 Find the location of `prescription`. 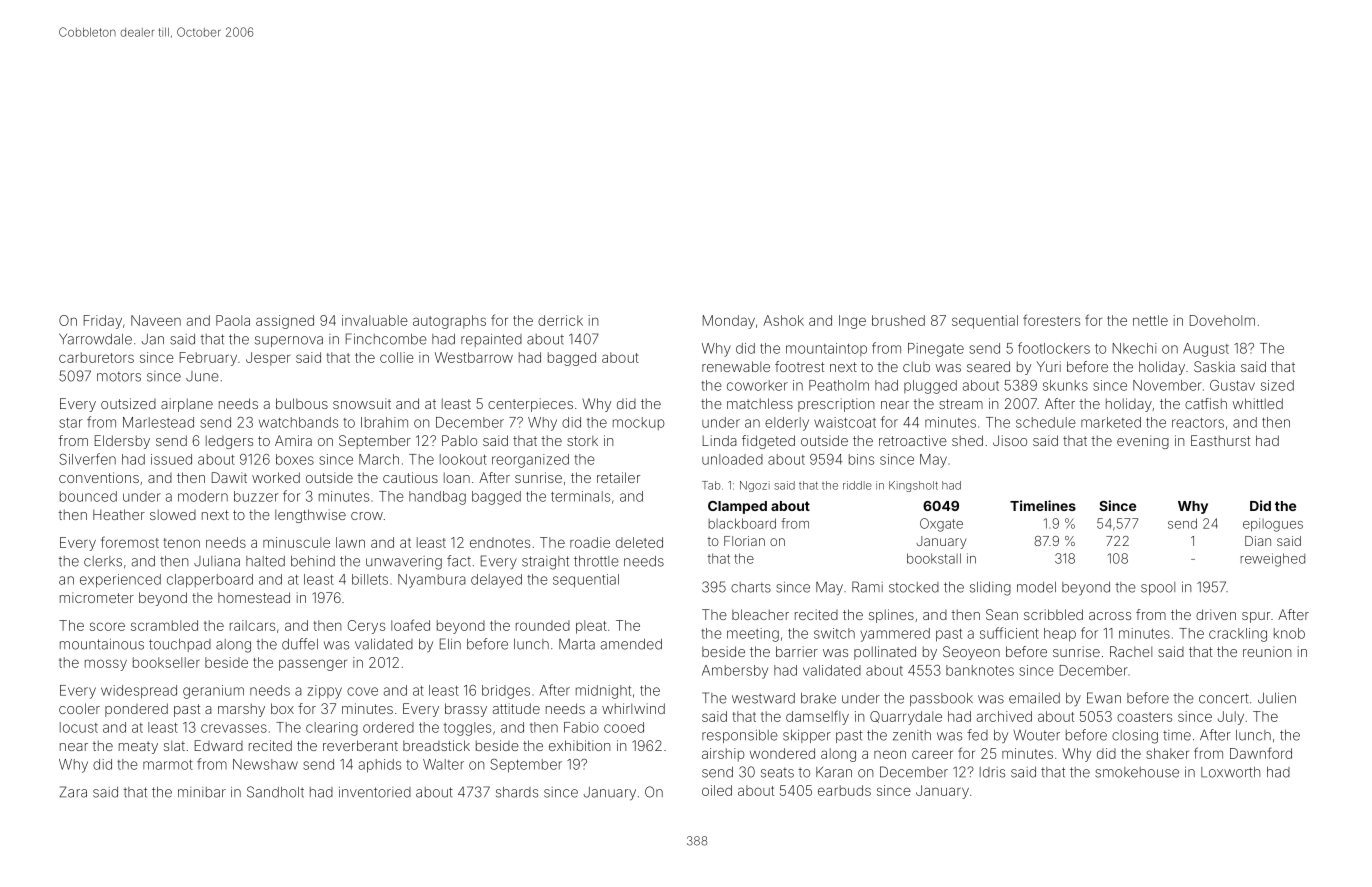

prescription is located at coordinates (836, 405).
